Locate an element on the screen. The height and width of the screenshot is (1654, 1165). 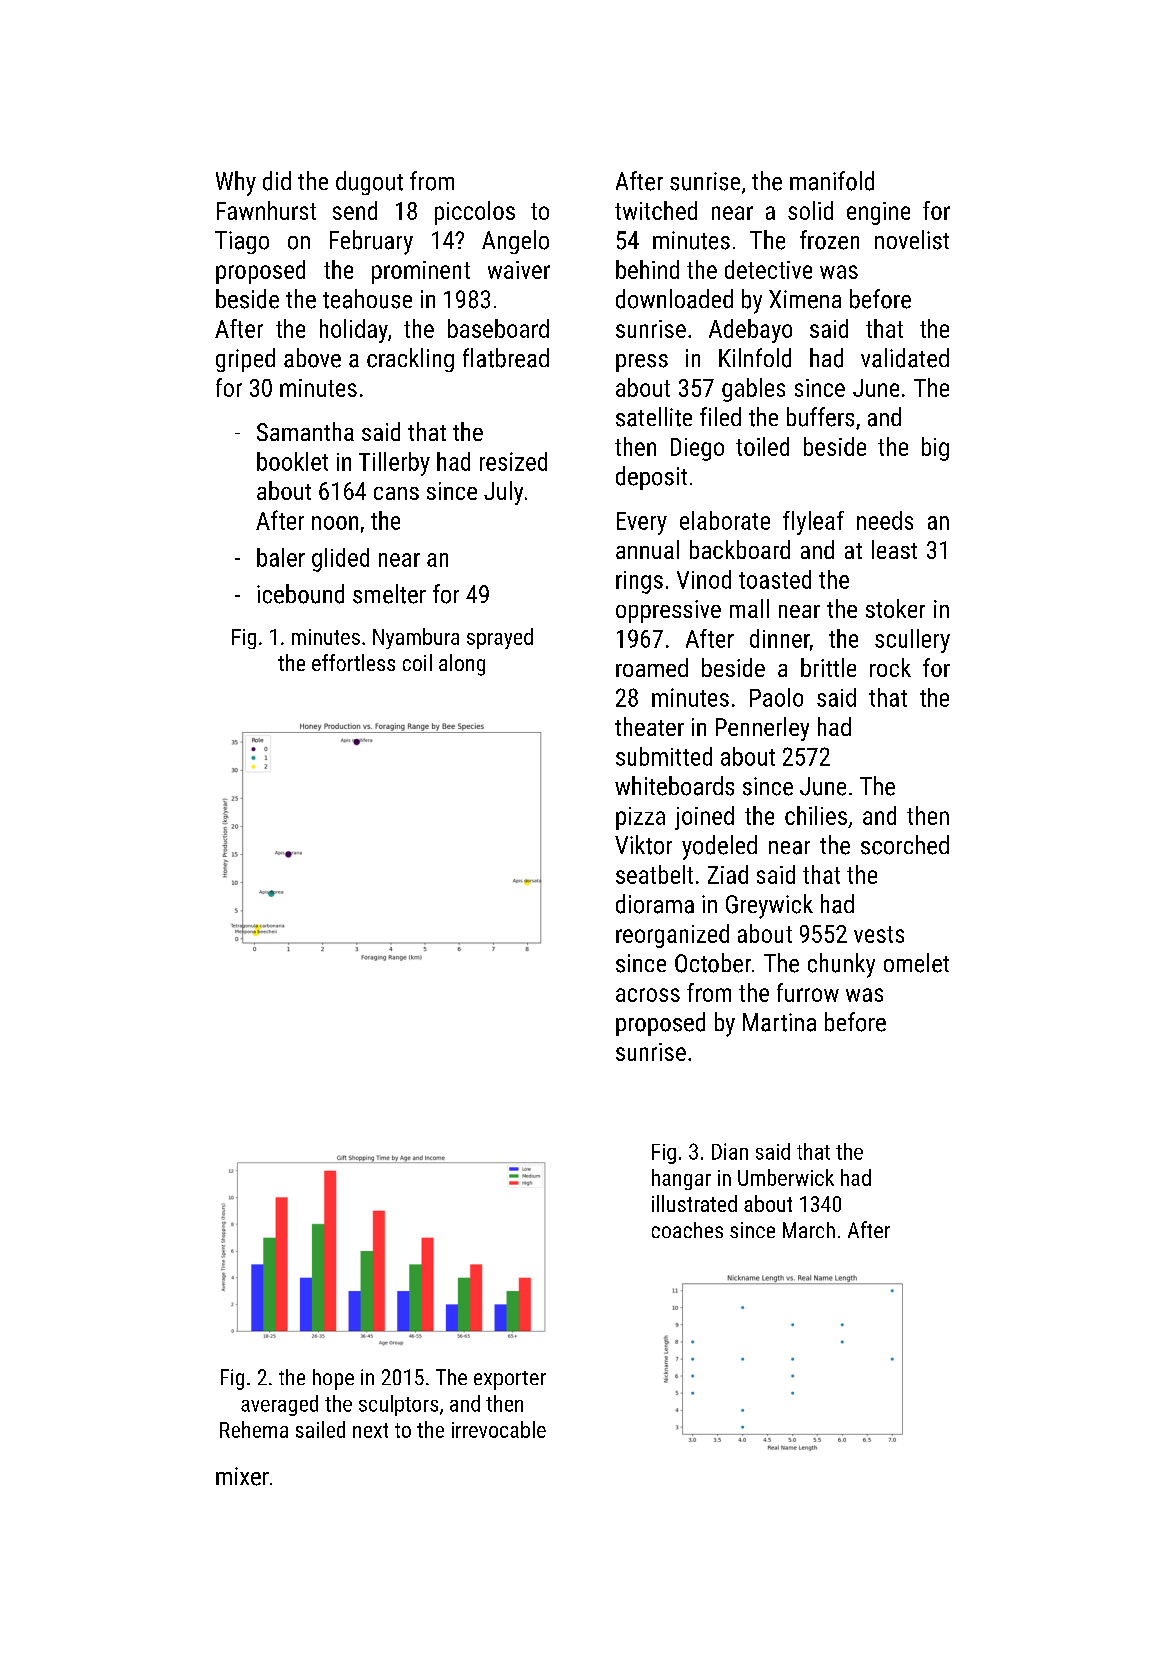
sprayed is located at coordinates (500, 638).
